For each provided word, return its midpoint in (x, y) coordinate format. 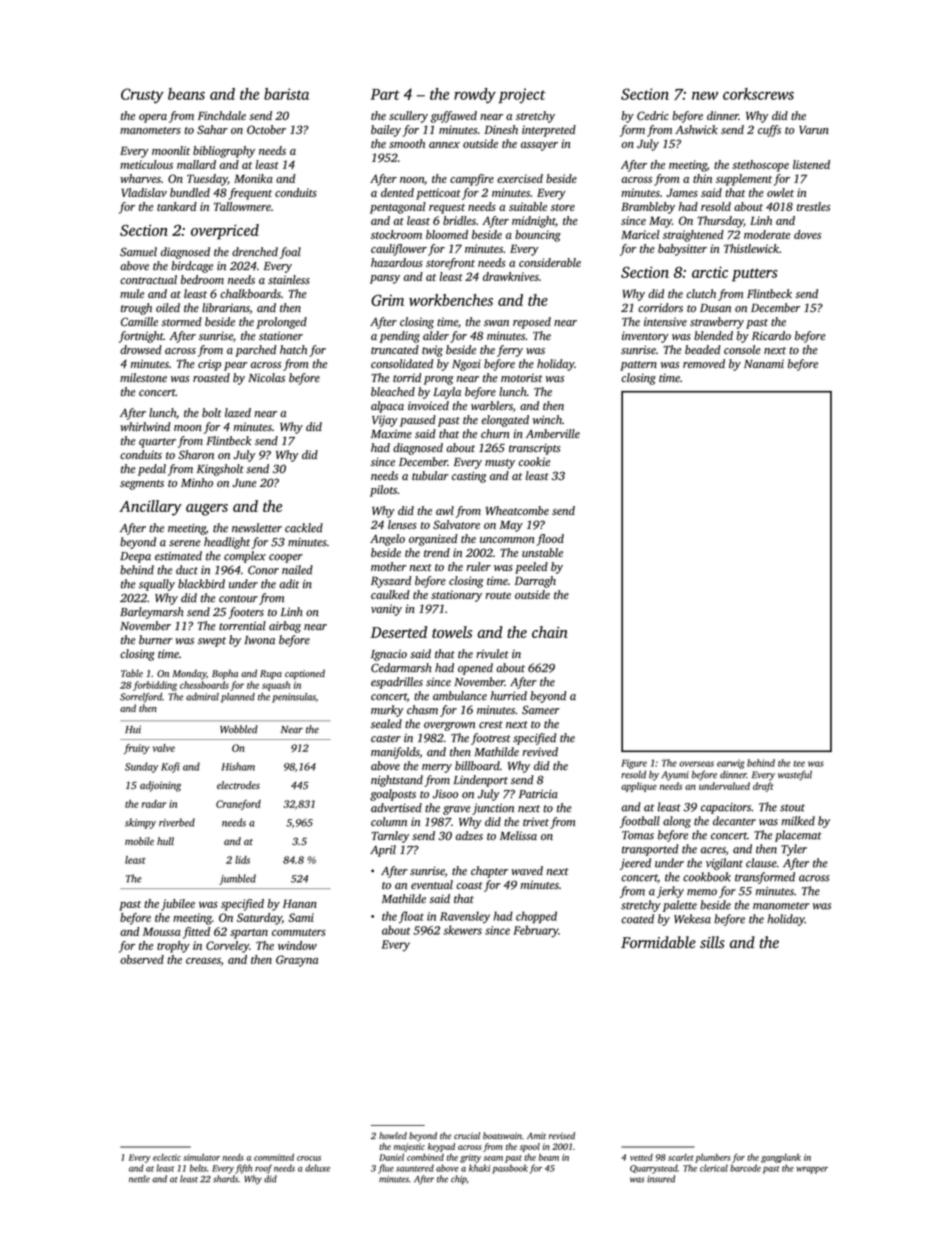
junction (493, 809)
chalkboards (250, 293)
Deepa (135, 557)
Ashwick (696, 129)
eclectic (167, 1157)
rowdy (475, 96)
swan (496, 323)
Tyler (794, 850)
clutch (701, 293)
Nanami (764, 363)
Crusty (142, 96)
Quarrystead (654, 1169)
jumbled (237, 879)
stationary (456, 596)
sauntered (415, 1168)
